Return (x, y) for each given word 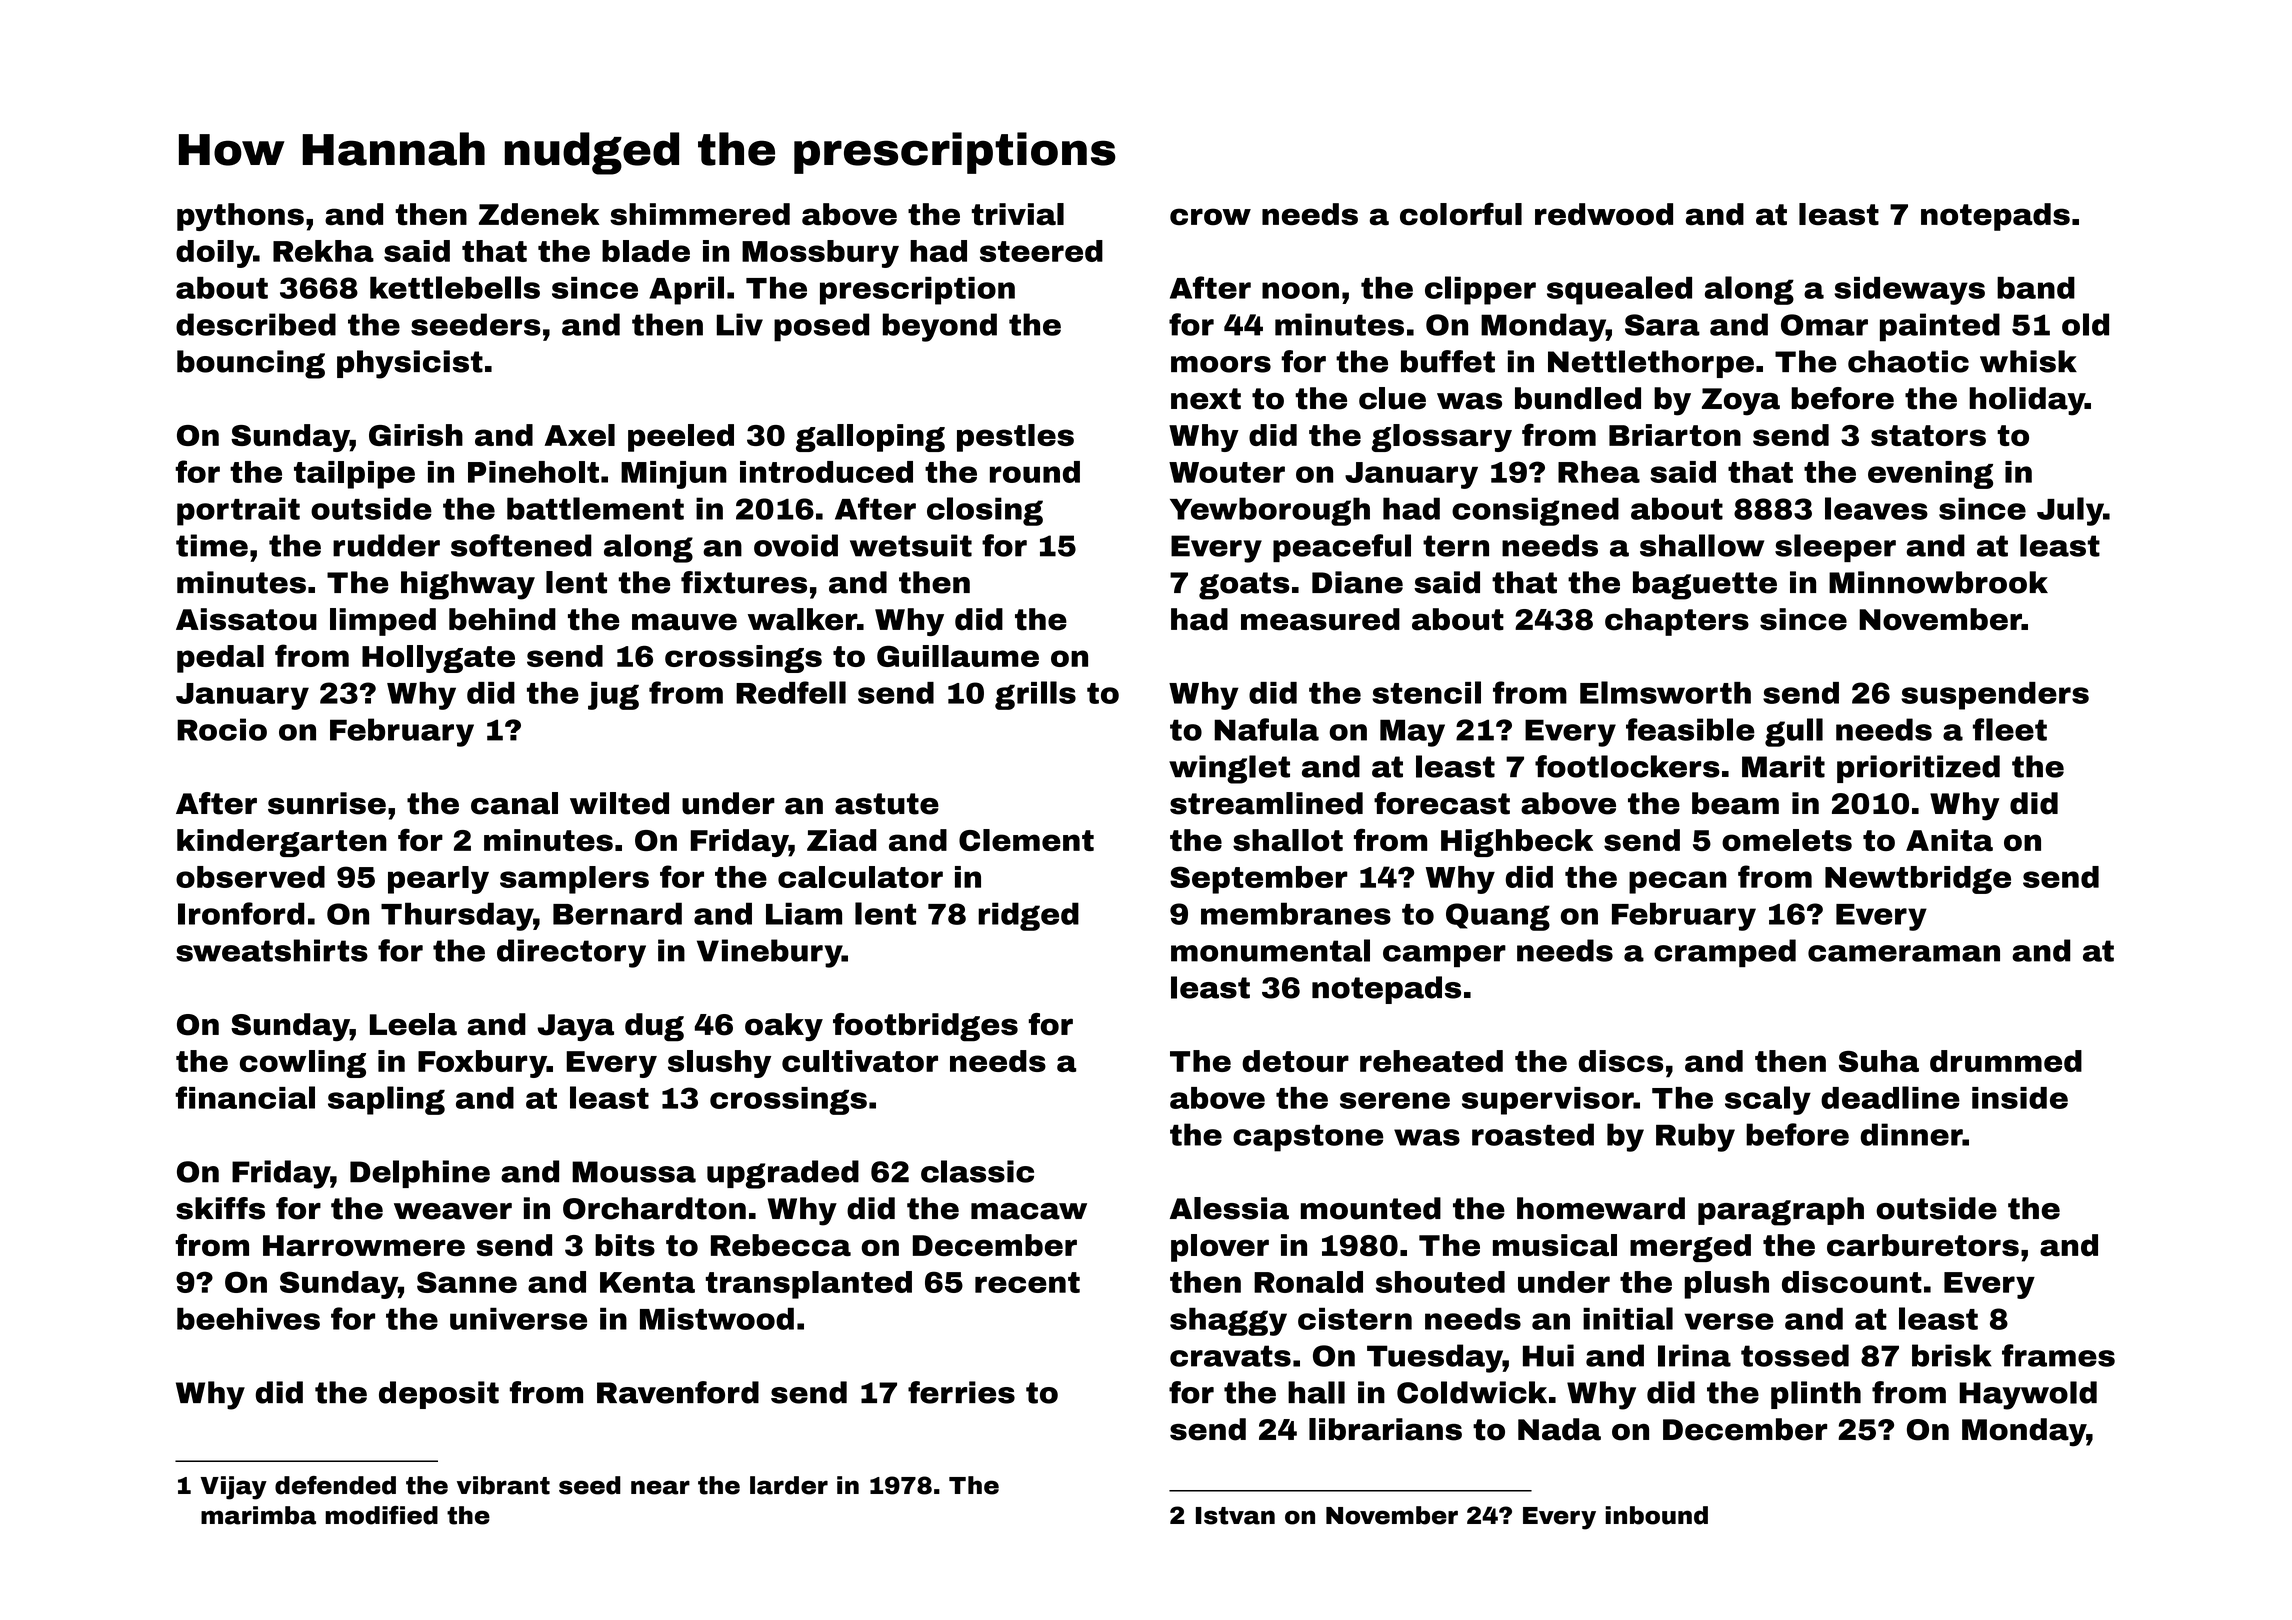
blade (646, 251)
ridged (1028, 916)
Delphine (420, 1174)
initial (1628, 1318)
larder (789, 1485)
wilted (619, 803)
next (1206, 399)
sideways (1909, 291)
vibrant (503, 1485)
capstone (1308, 1138)
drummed (2006, 1061)
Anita (1949, 840)
